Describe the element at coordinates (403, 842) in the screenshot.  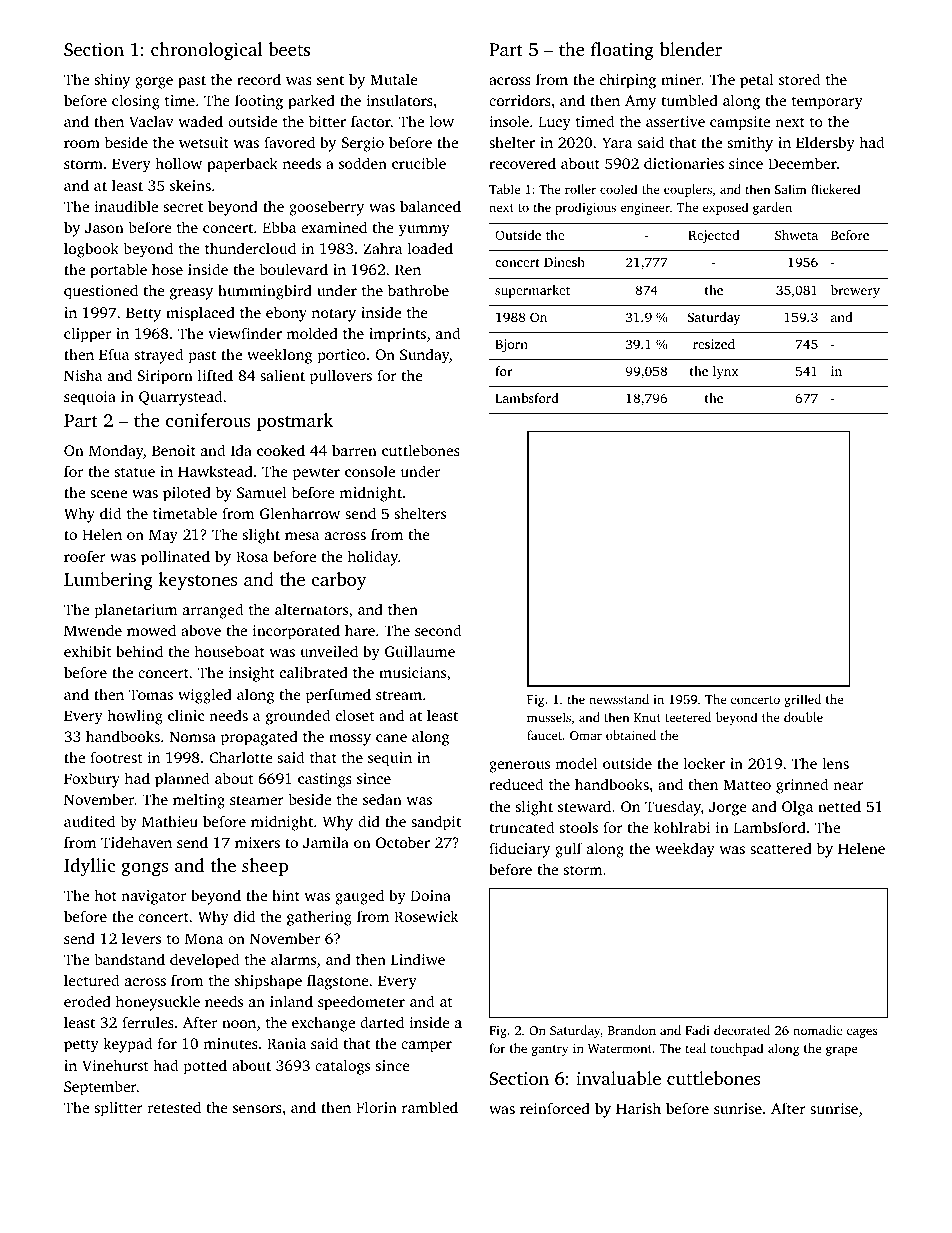
I see `October` at that location.
